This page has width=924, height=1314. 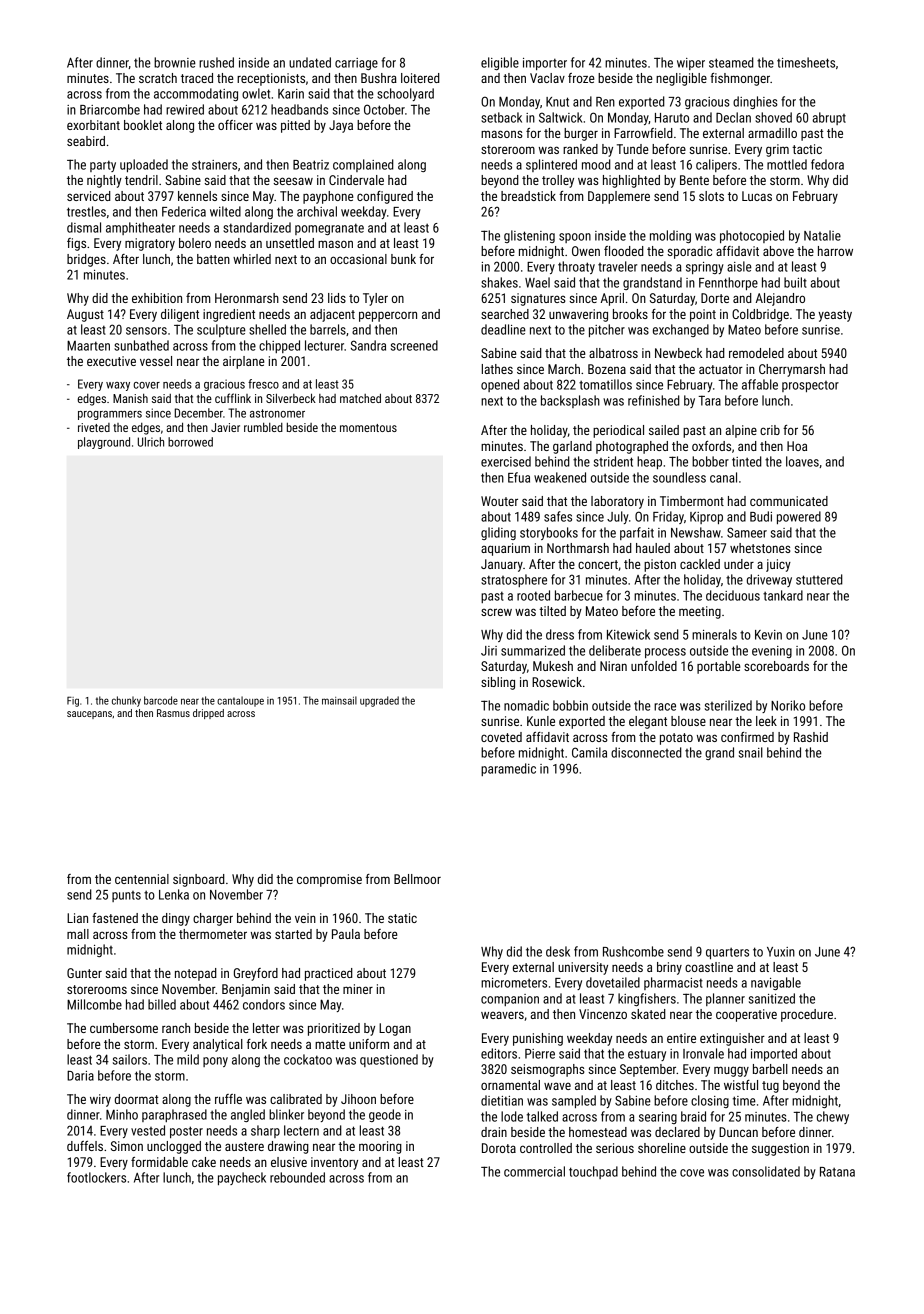 I want to click on footlockers, so click(x=96, y=1177).
